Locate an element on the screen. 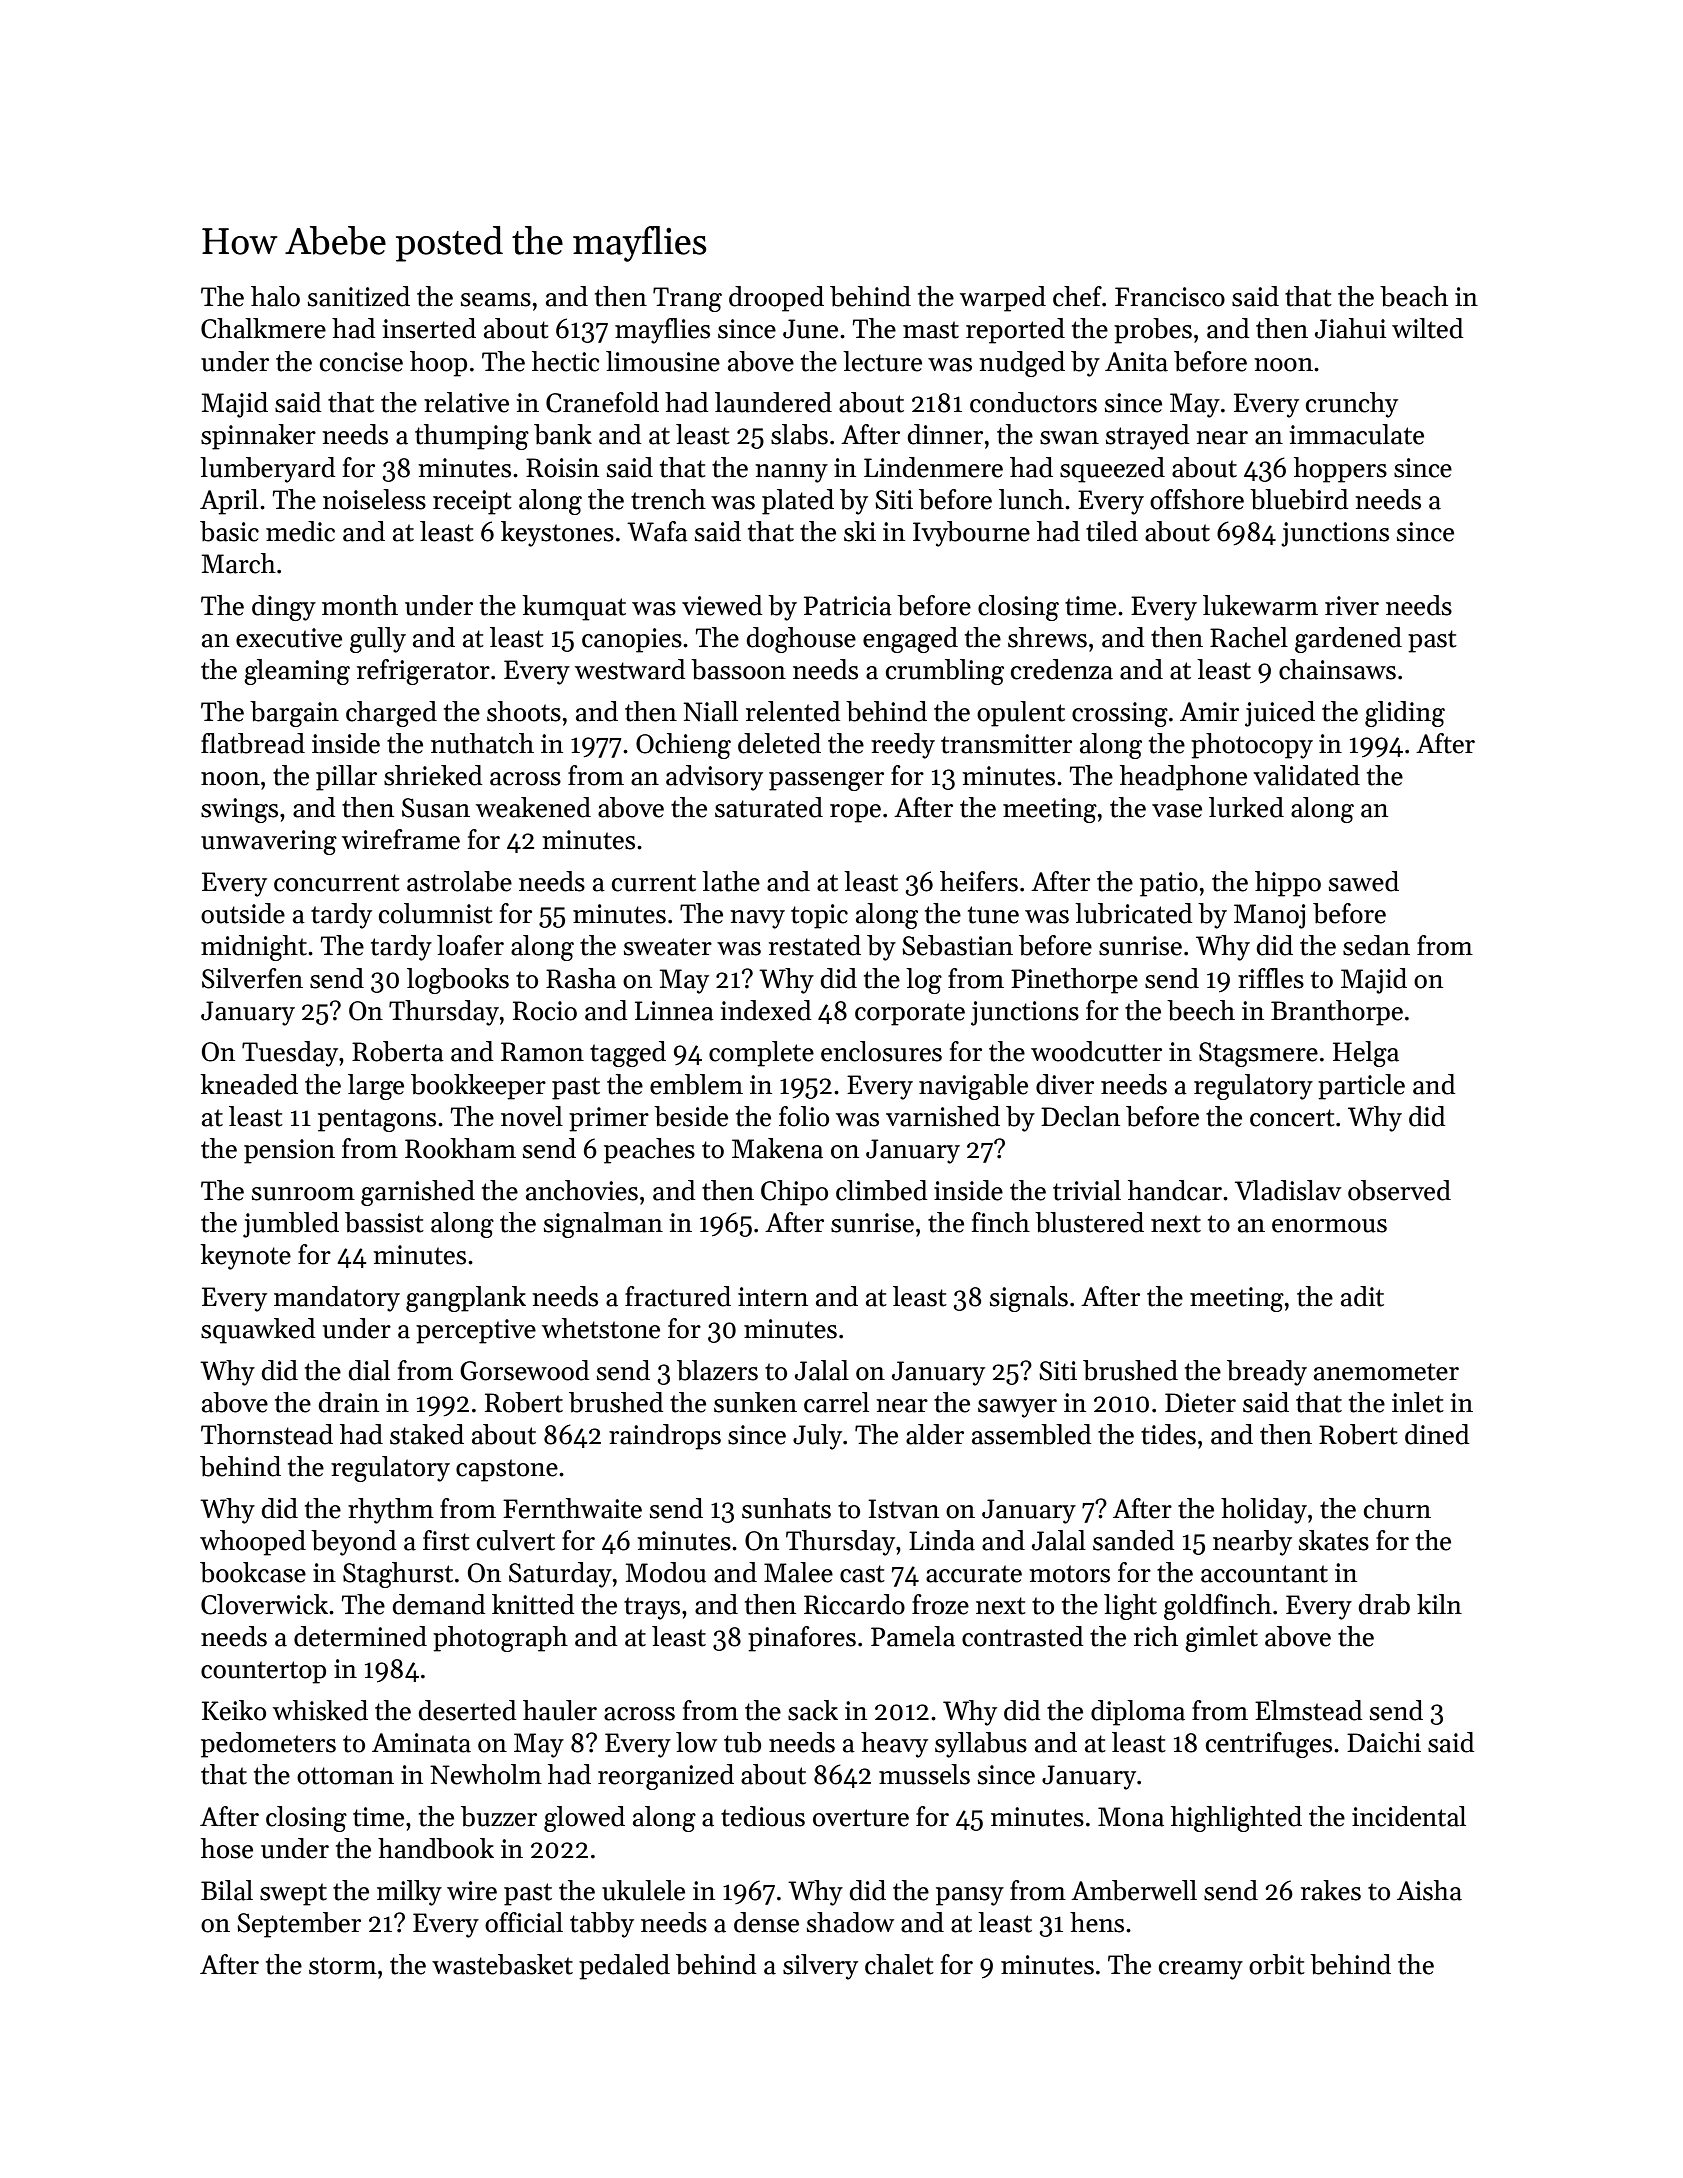  Bilal is located at coordinates (227, 1890).
